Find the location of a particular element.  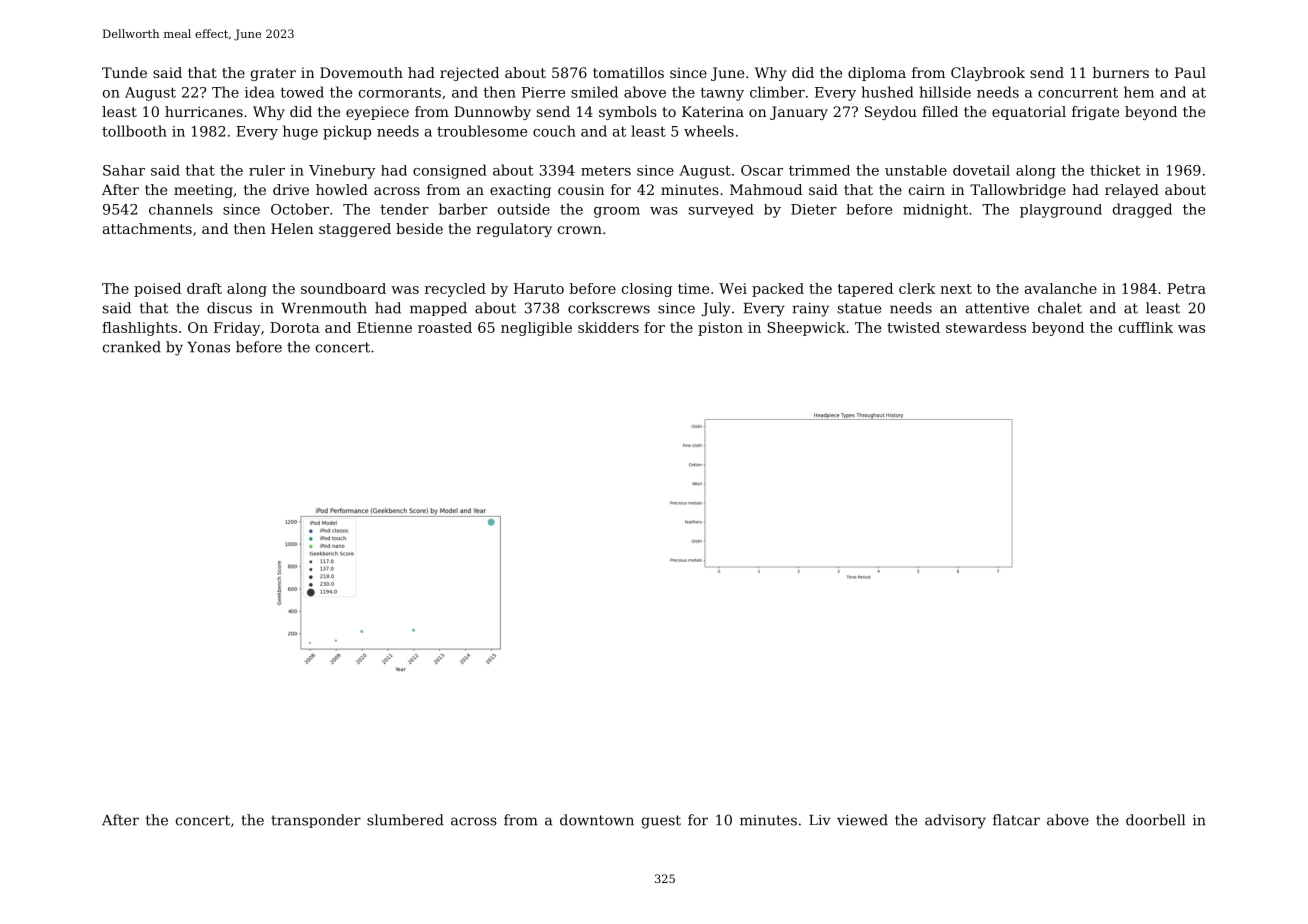

tollbooth is located at coordinates (134, 131).
